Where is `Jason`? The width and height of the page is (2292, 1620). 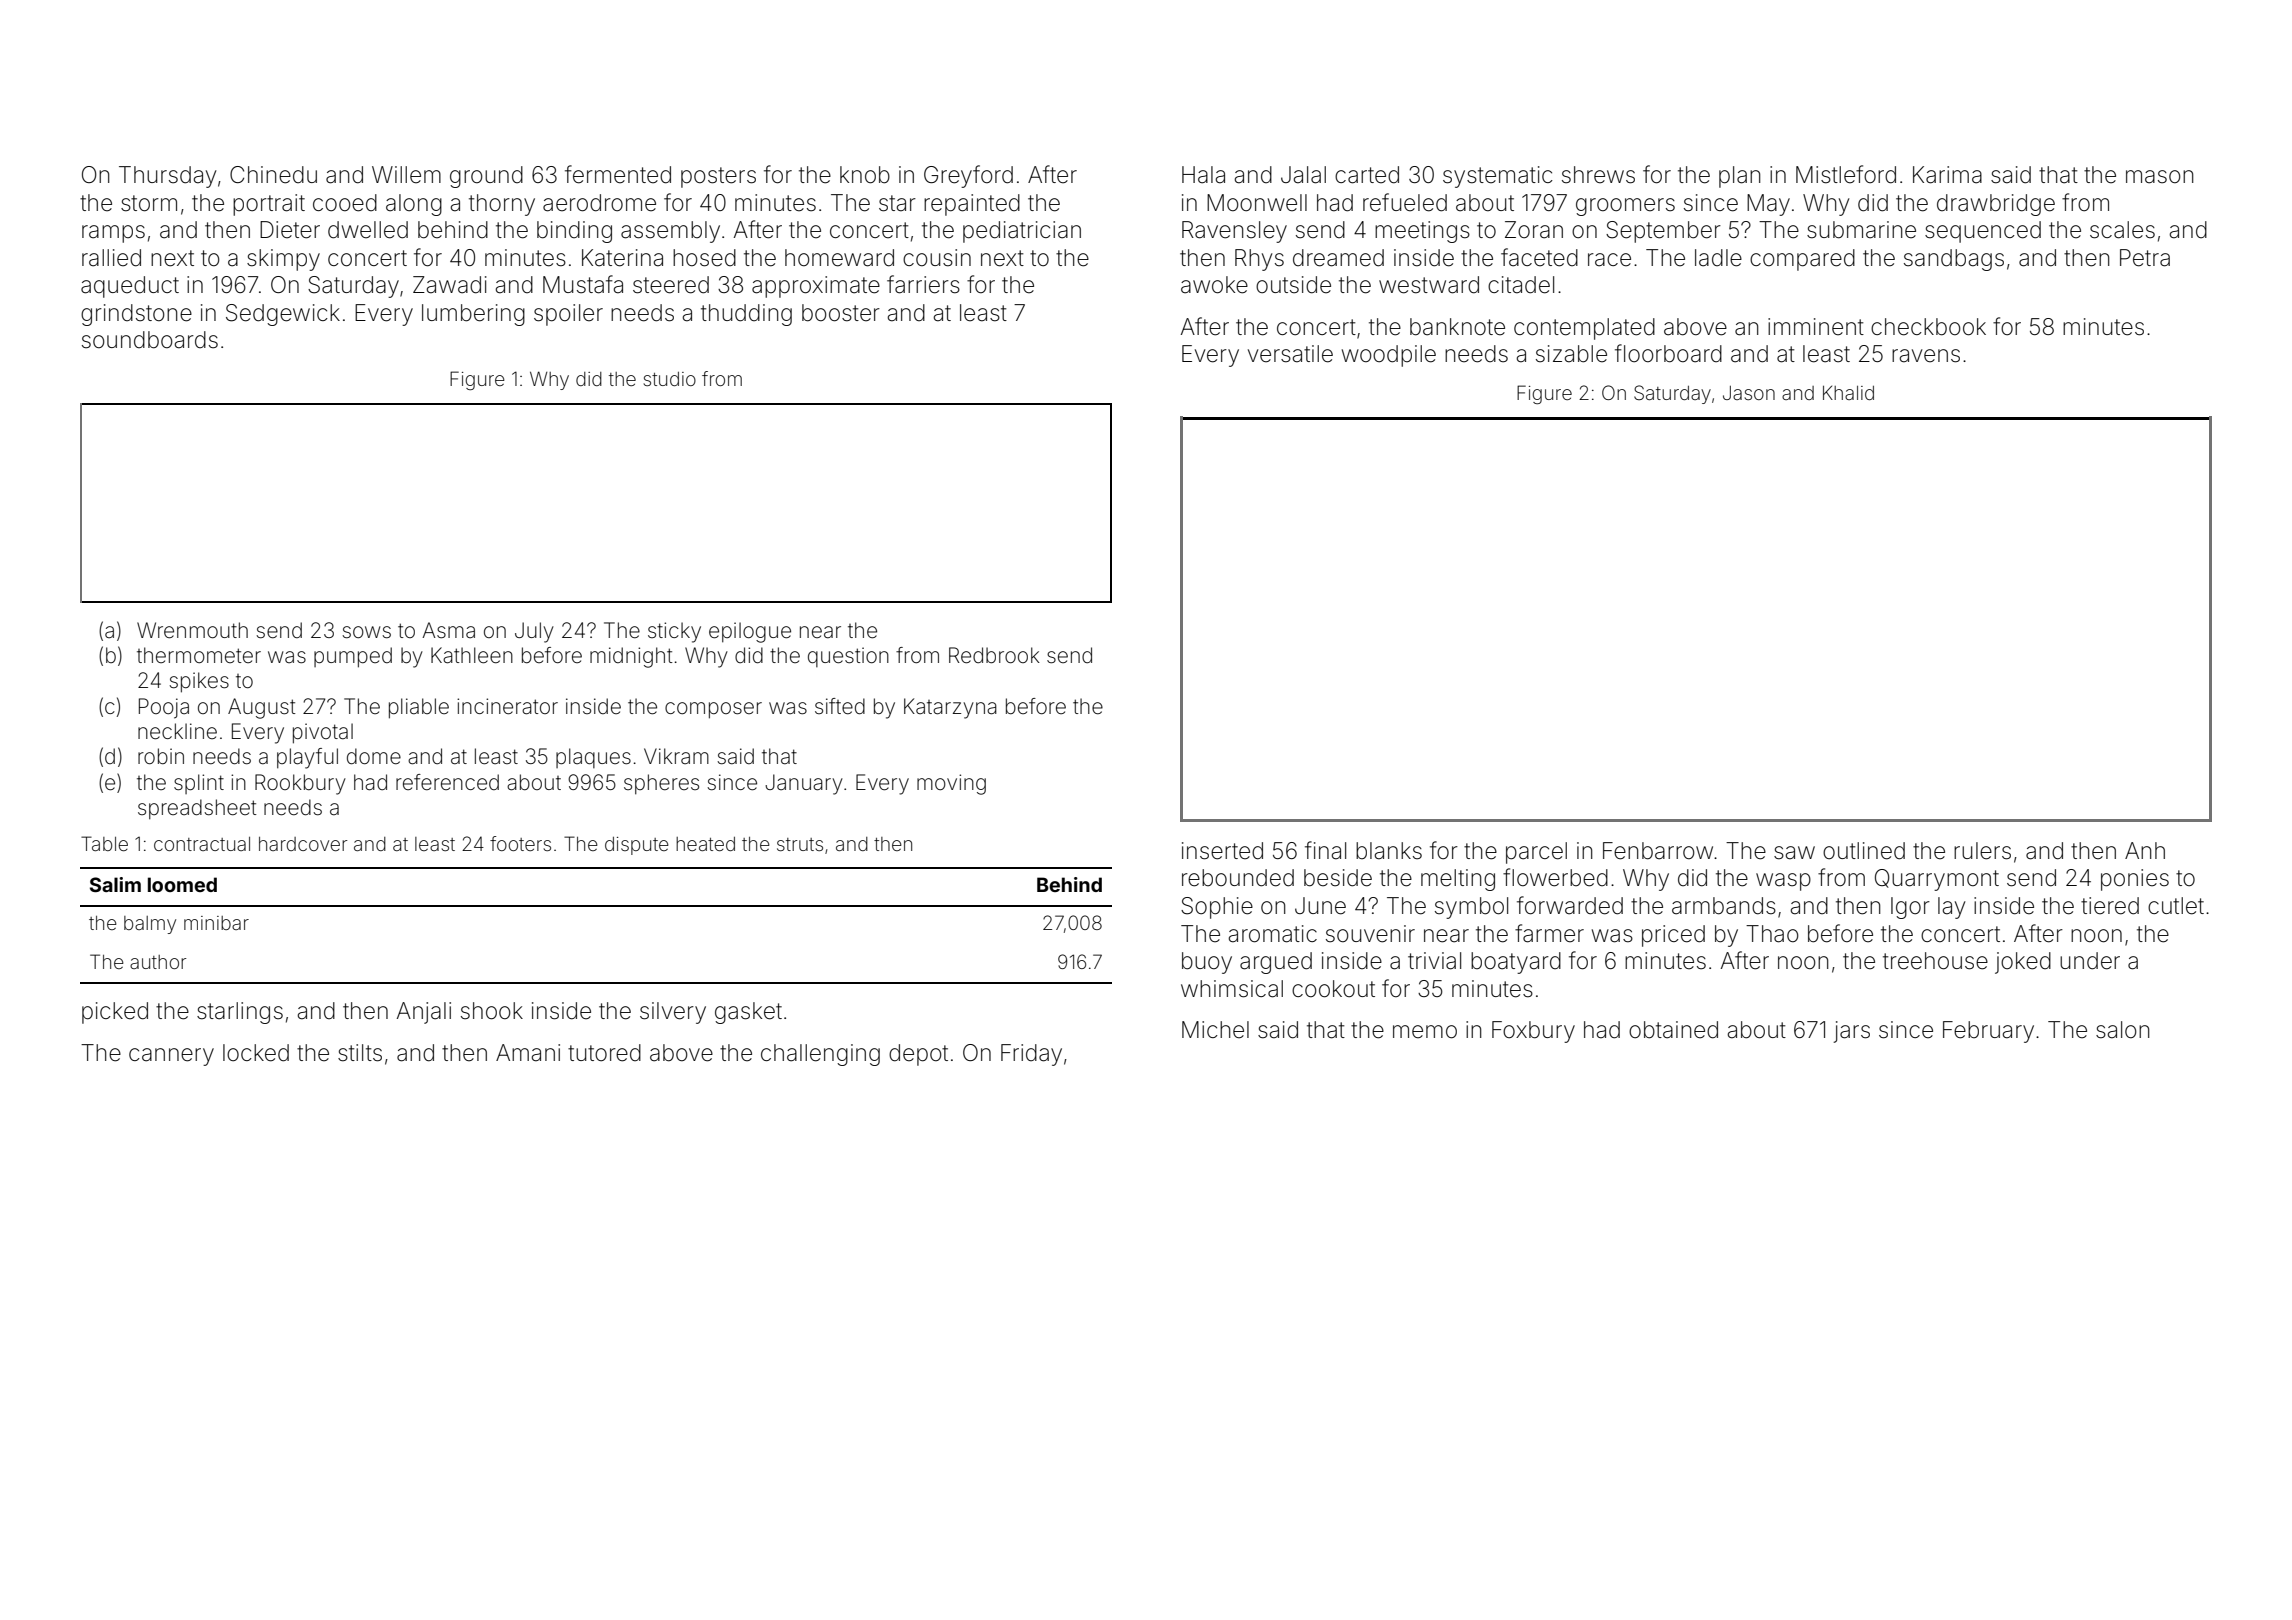
Jason is located at coordinates (1749, 393).
